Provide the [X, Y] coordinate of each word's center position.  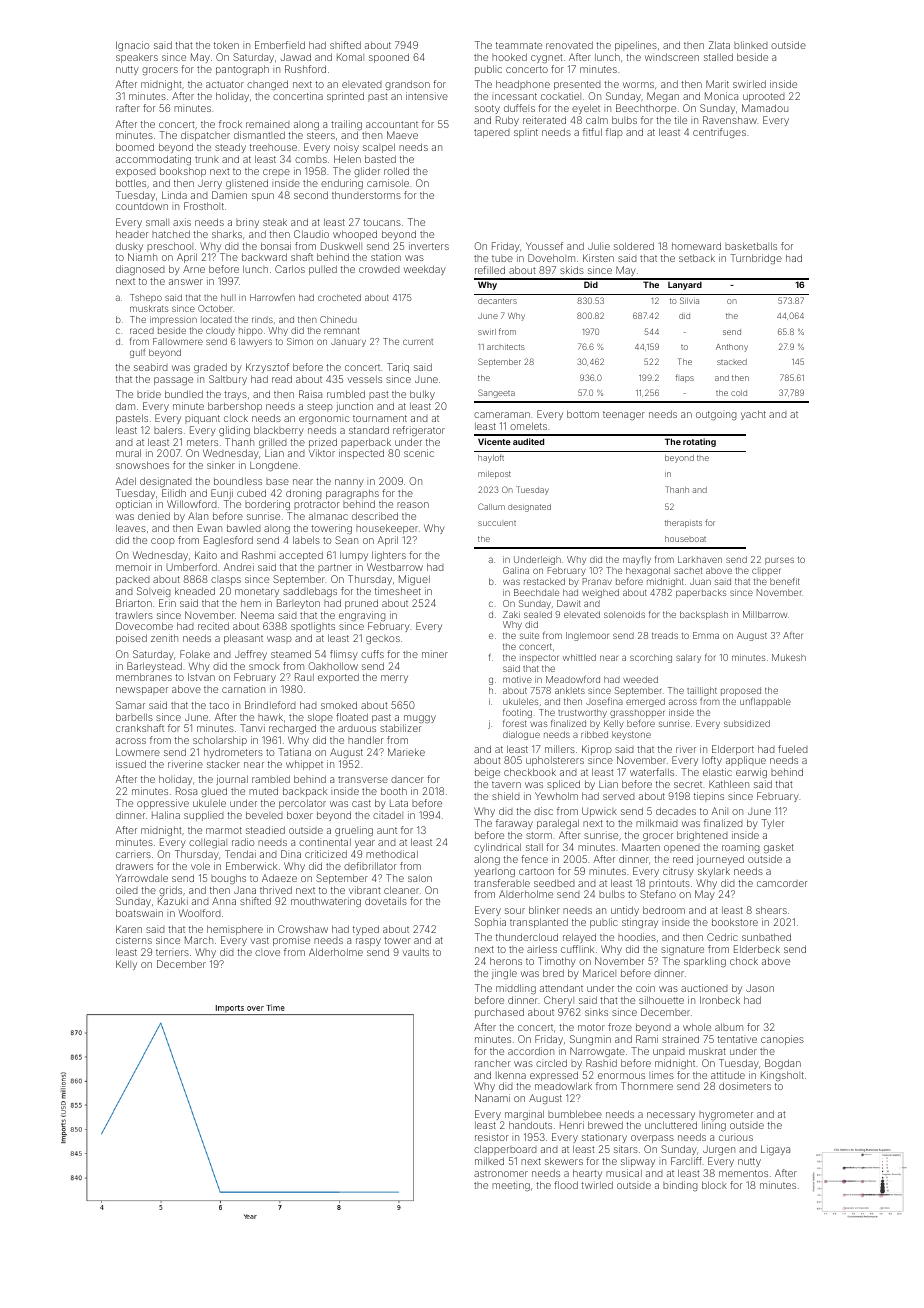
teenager [624, 415]
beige [487, 773]
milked [489, 1161]
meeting [511, 1186]
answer [186, 282]
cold [739, 393]
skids [572, 270]
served [619, 796]
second [311, 195]
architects [506, 347]
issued [131, 764]
